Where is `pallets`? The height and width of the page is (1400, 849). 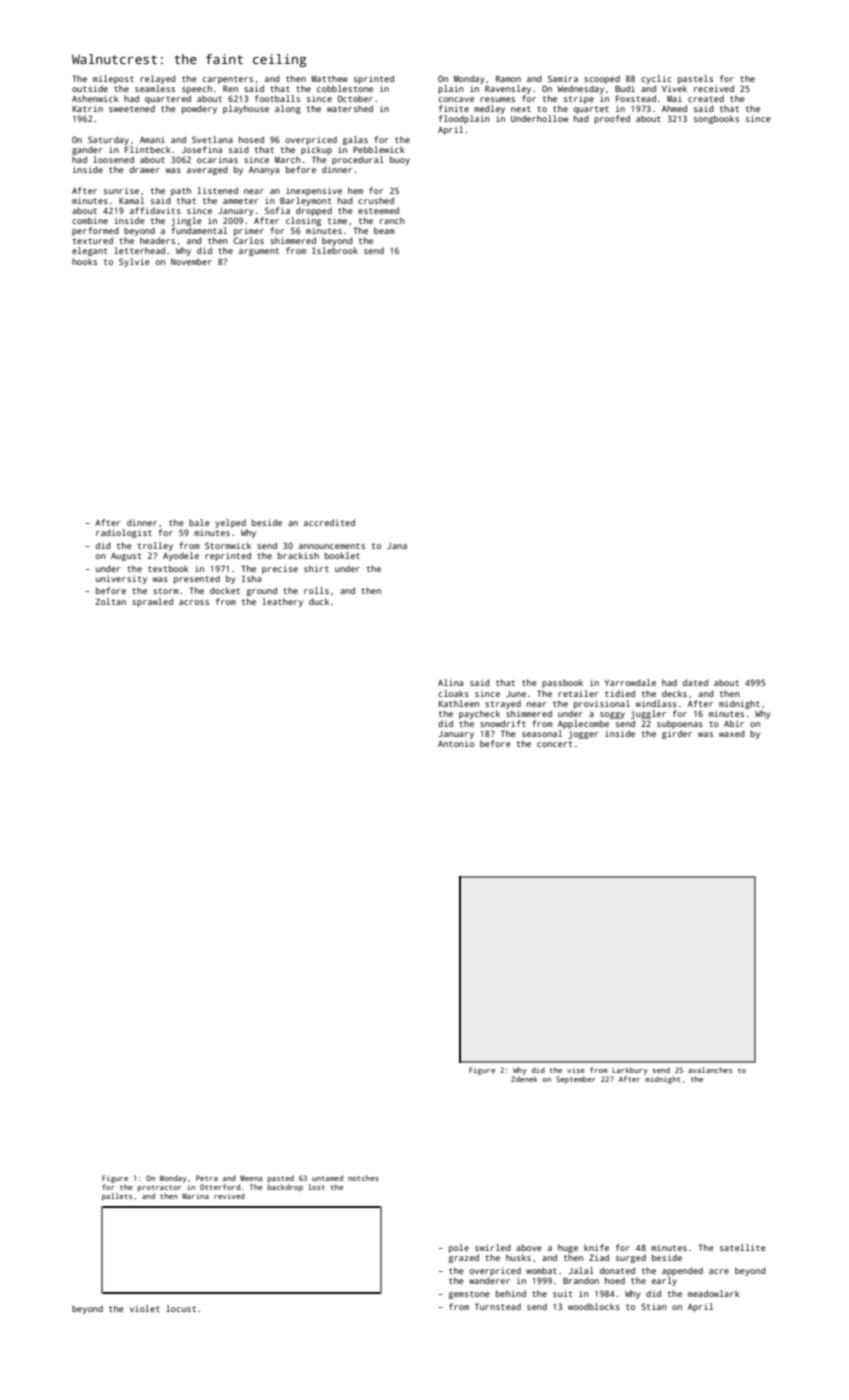 pallets is located at coordinates (117, 1197).
